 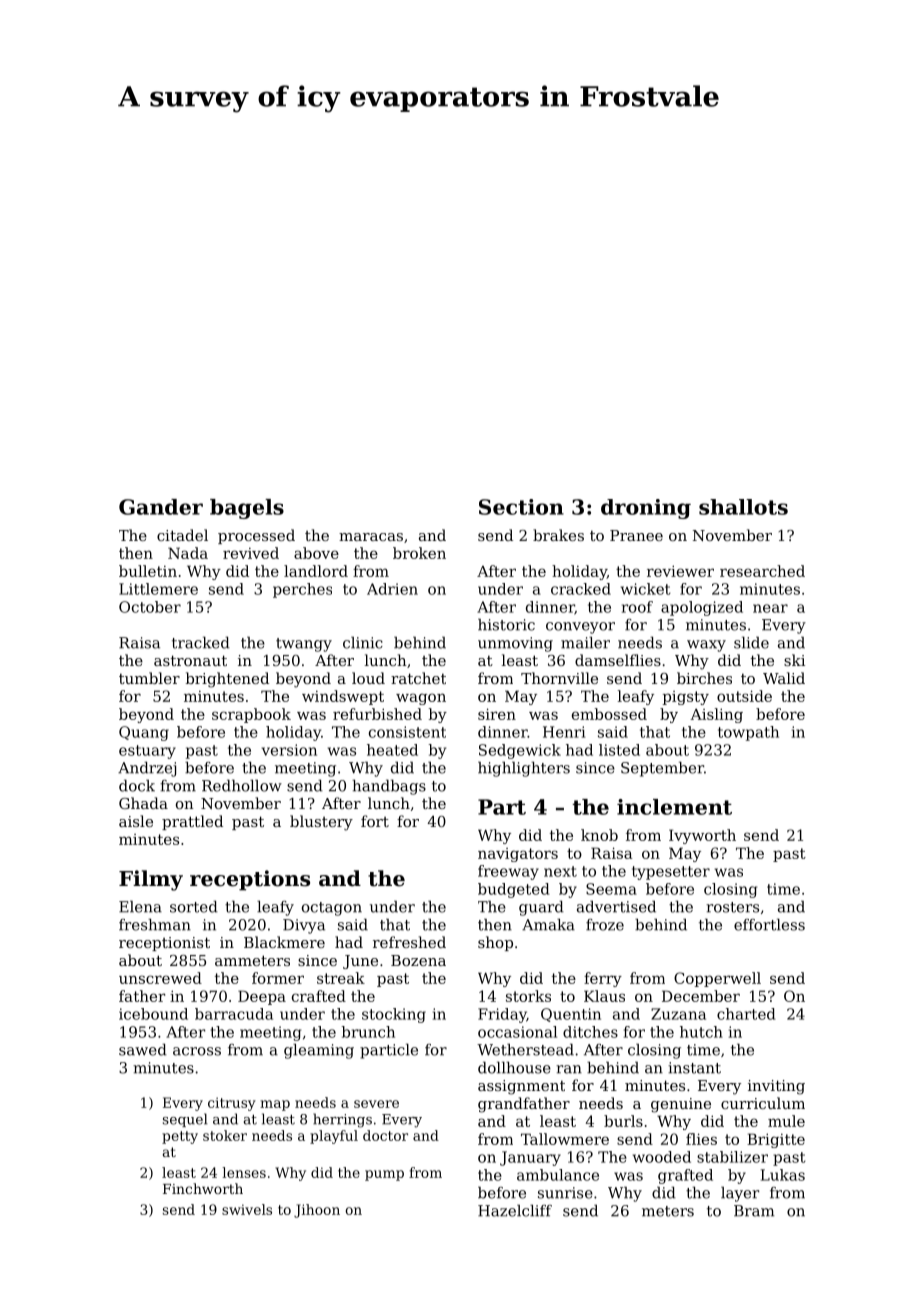 I want to click on perches, so click(x=302, y=590).
